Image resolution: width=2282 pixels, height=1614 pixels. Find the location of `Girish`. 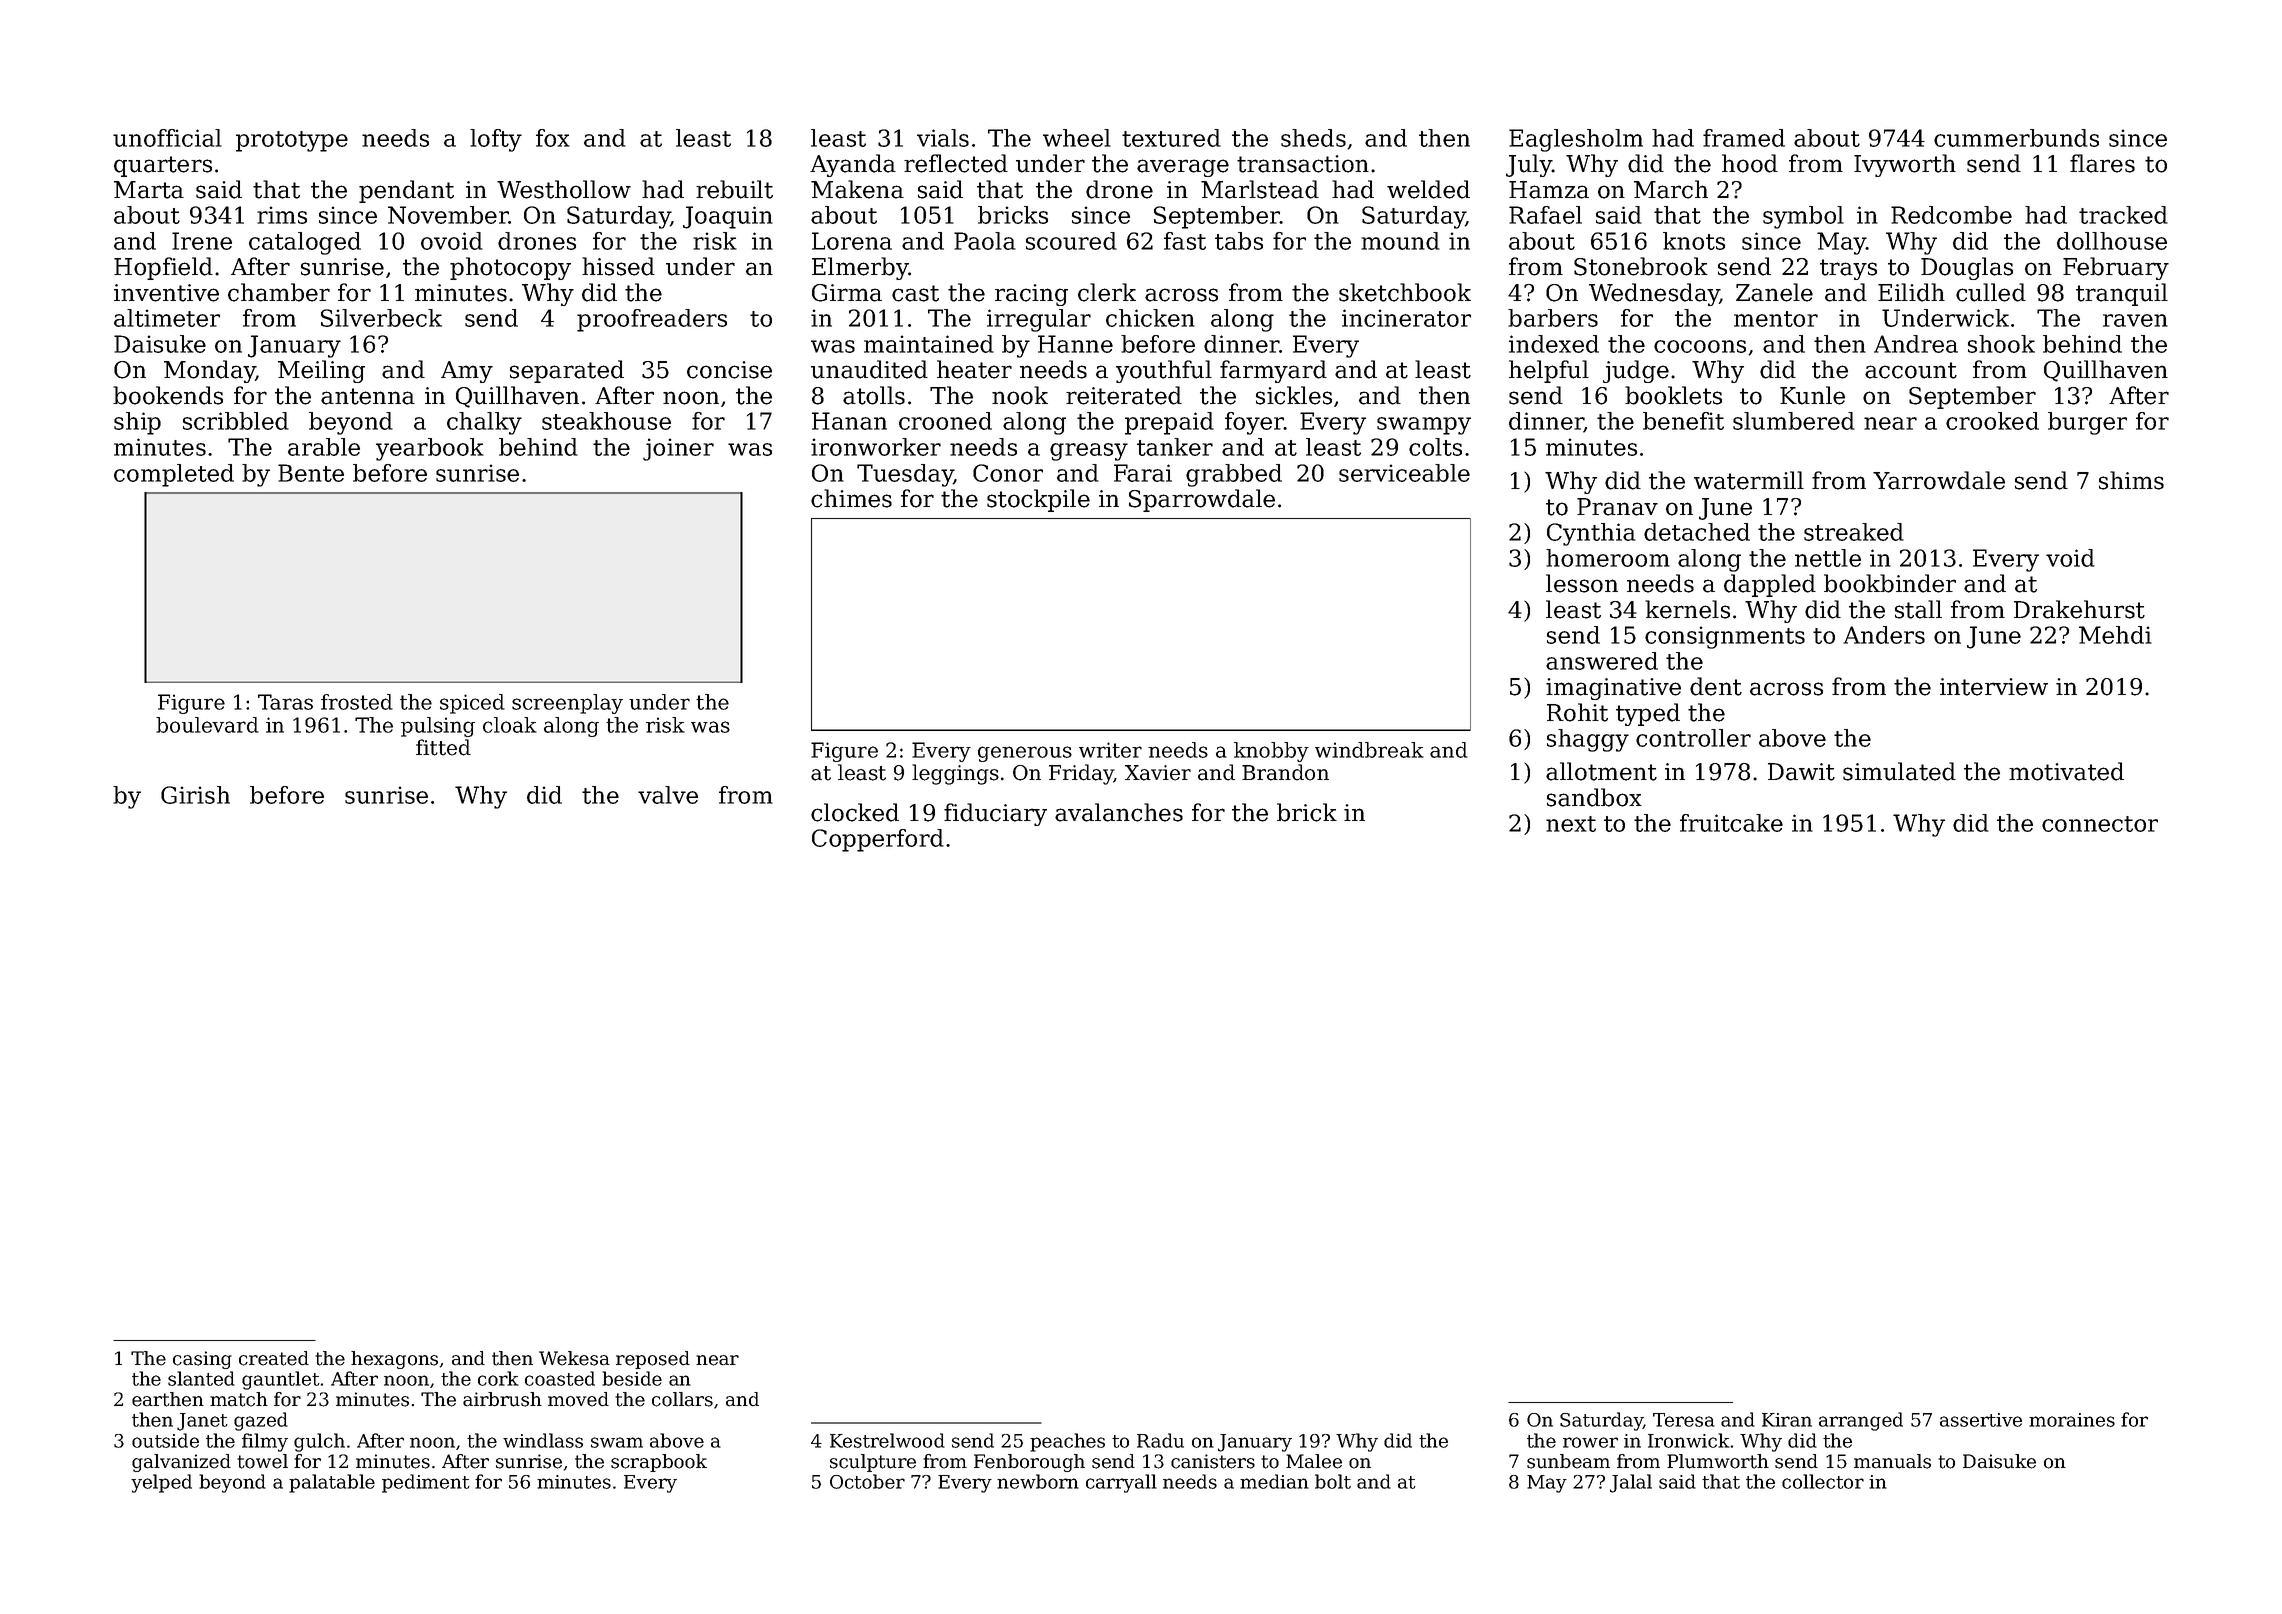

Girish is located at coordinates (195, 795).
